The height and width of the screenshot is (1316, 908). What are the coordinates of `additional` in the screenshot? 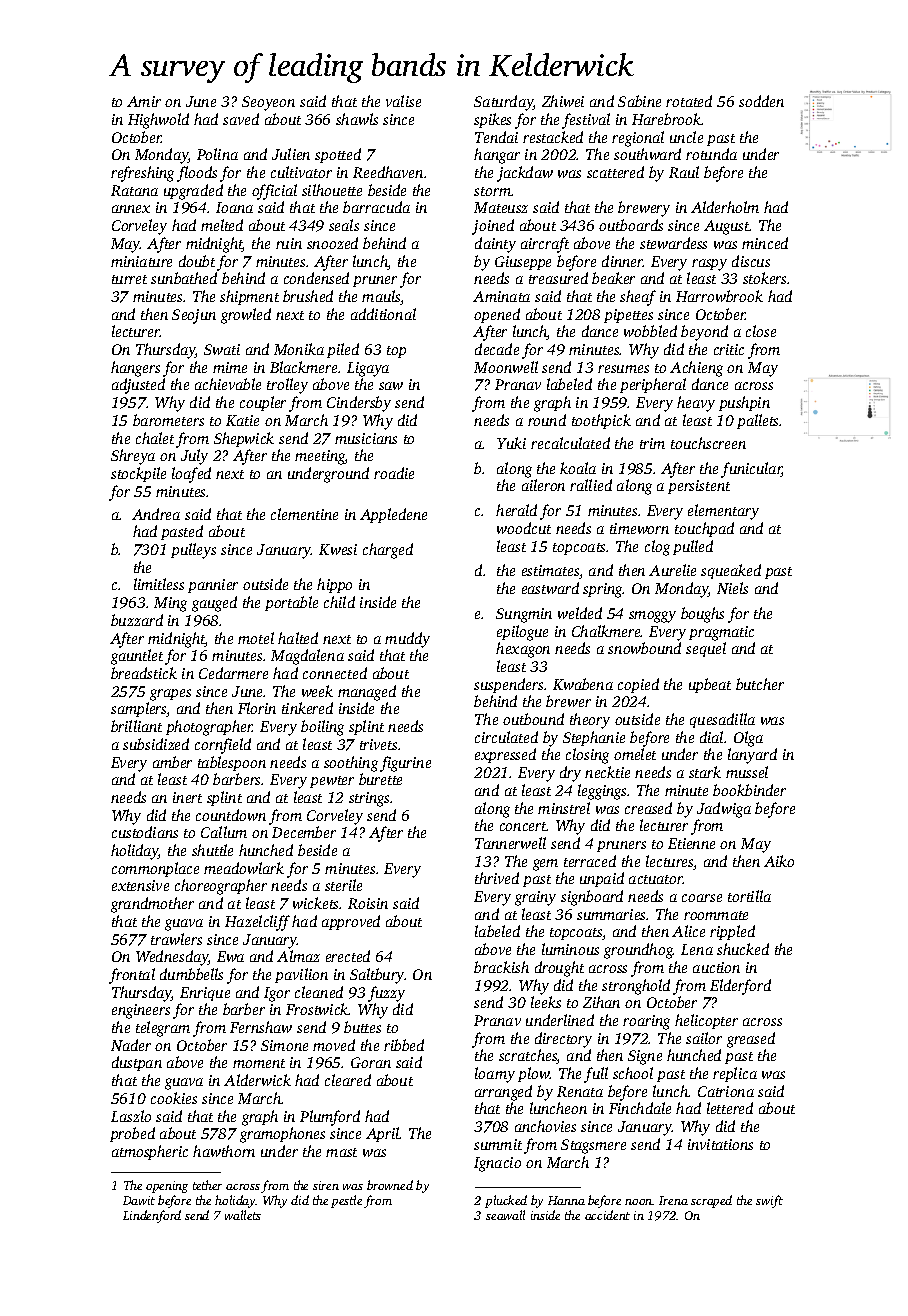 It's located at (383, 314).
